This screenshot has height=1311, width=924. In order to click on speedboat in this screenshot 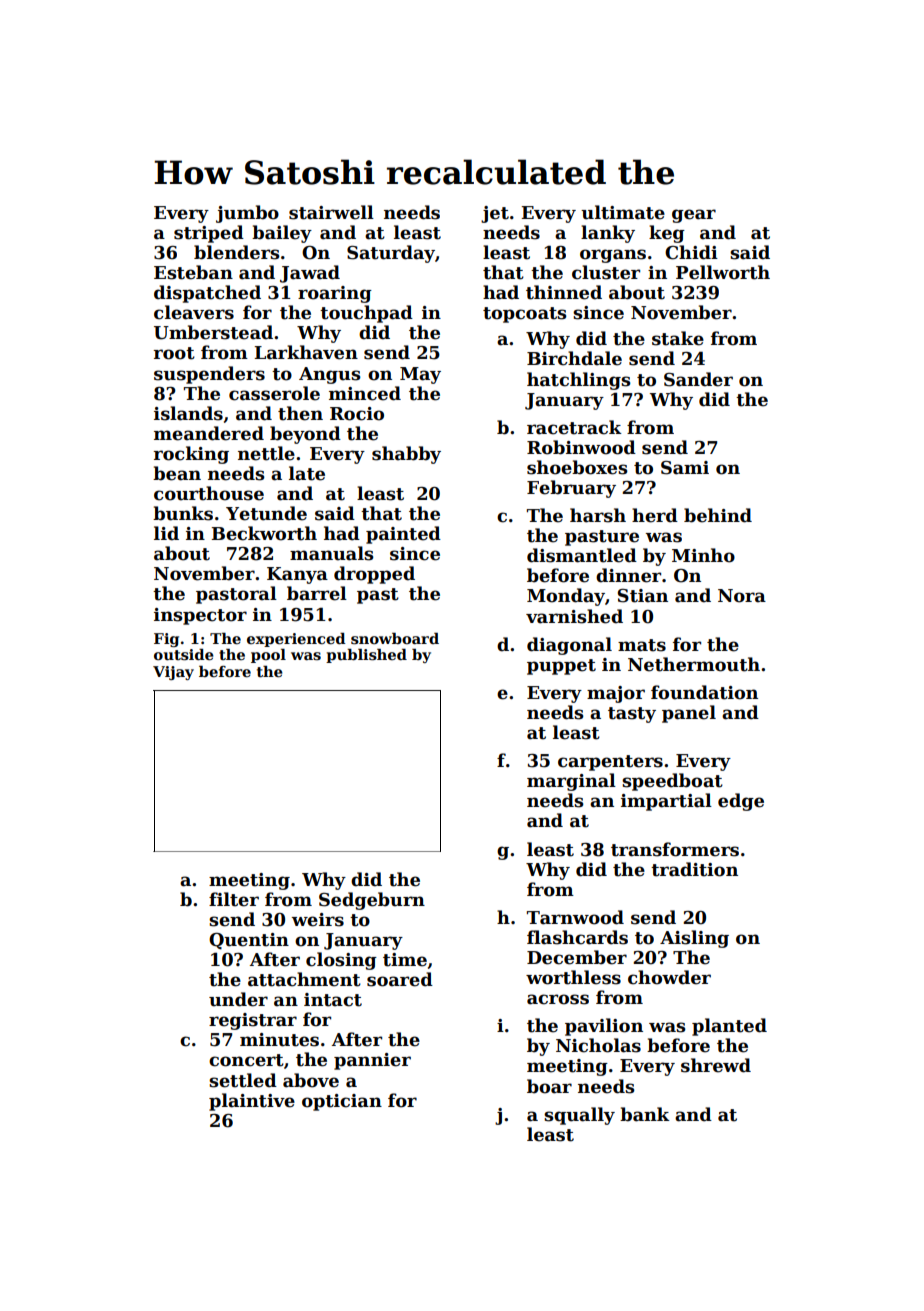, I will do `click(672, 782)`.
